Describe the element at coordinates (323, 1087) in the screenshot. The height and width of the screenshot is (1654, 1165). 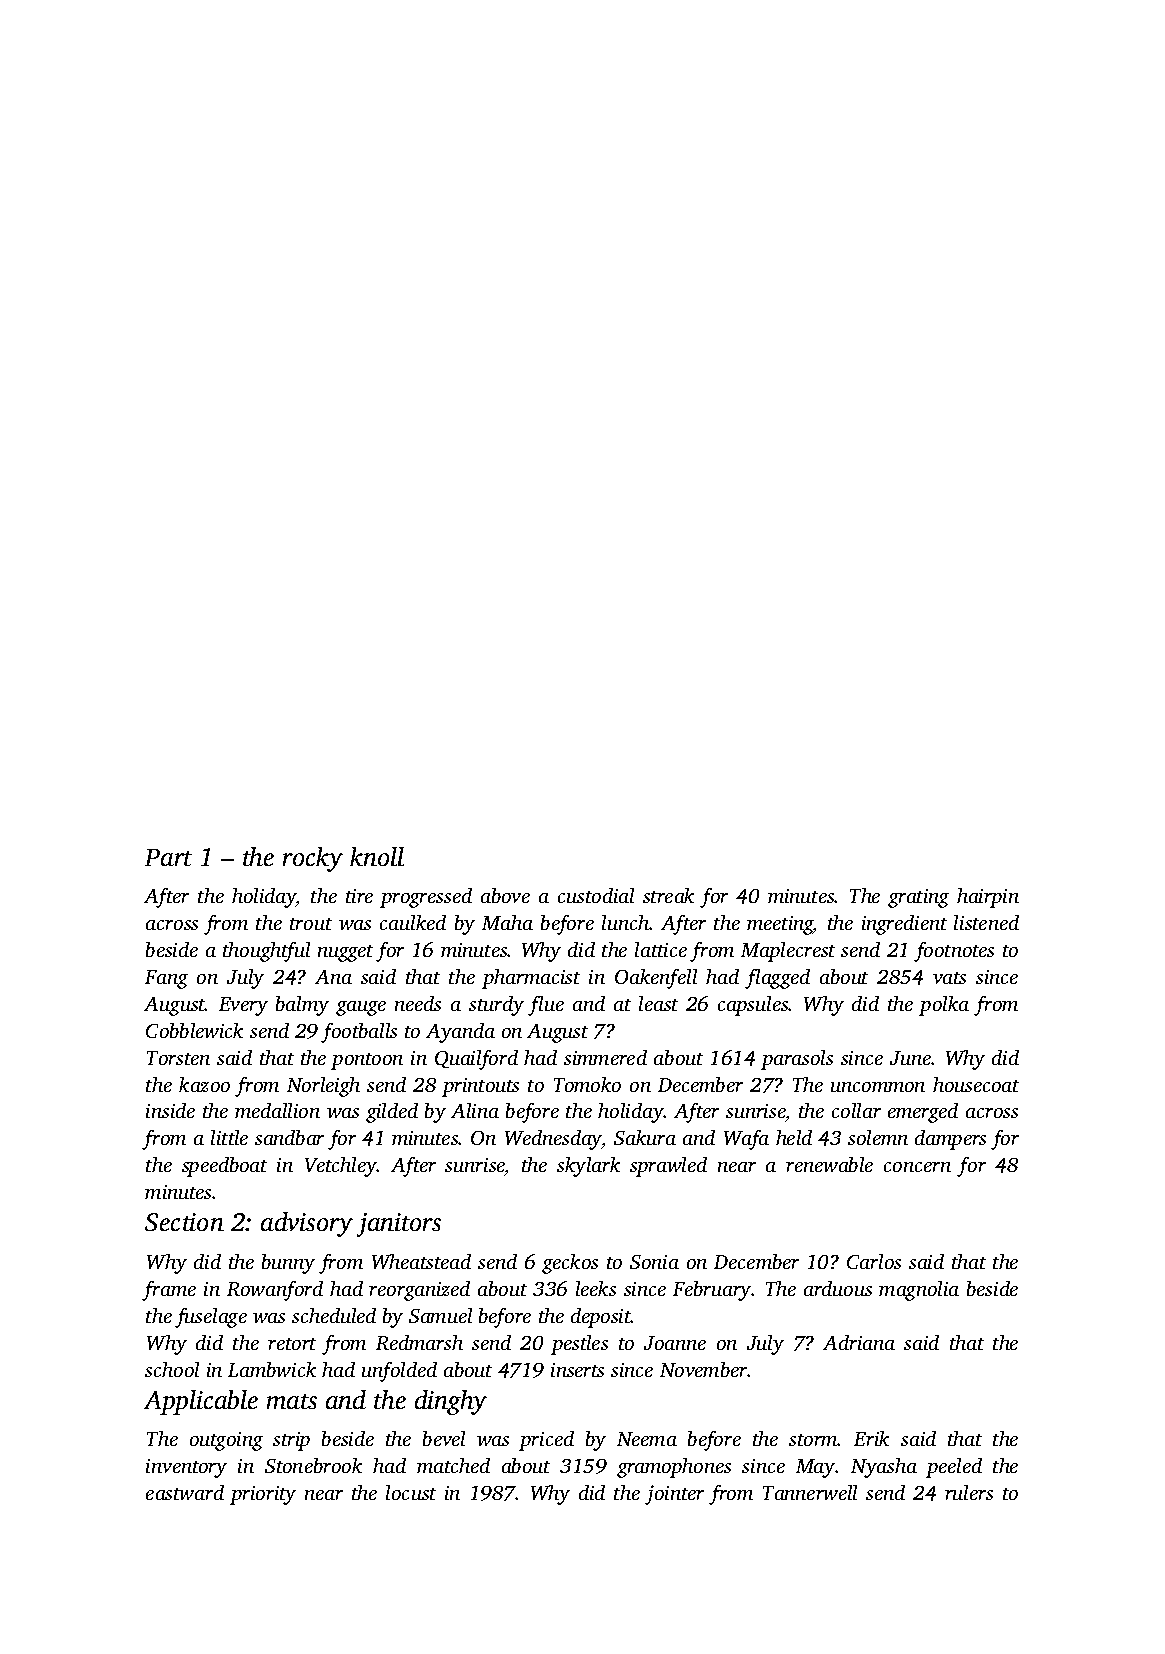
I see `Norleigh` at that location.
